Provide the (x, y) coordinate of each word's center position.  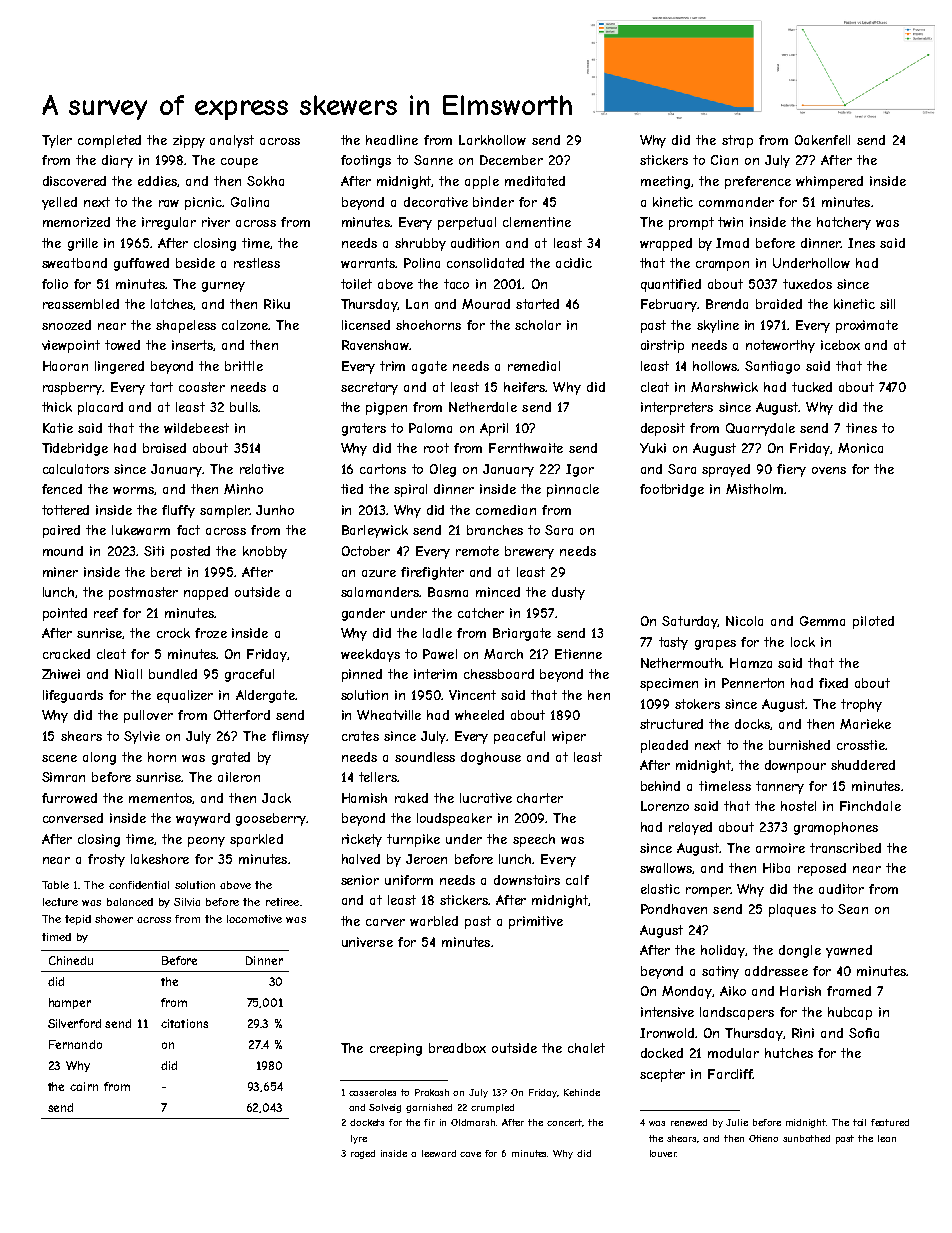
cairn (84, 1086)
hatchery (844, 223)
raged (363, 1154)
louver (663, 1153)
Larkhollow (492, 140)
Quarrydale (760, 429)
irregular (169, 223)
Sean (853, 909)
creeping (396, 1049)
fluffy (178, 511)
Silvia (187, 902)
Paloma (430, 428)
